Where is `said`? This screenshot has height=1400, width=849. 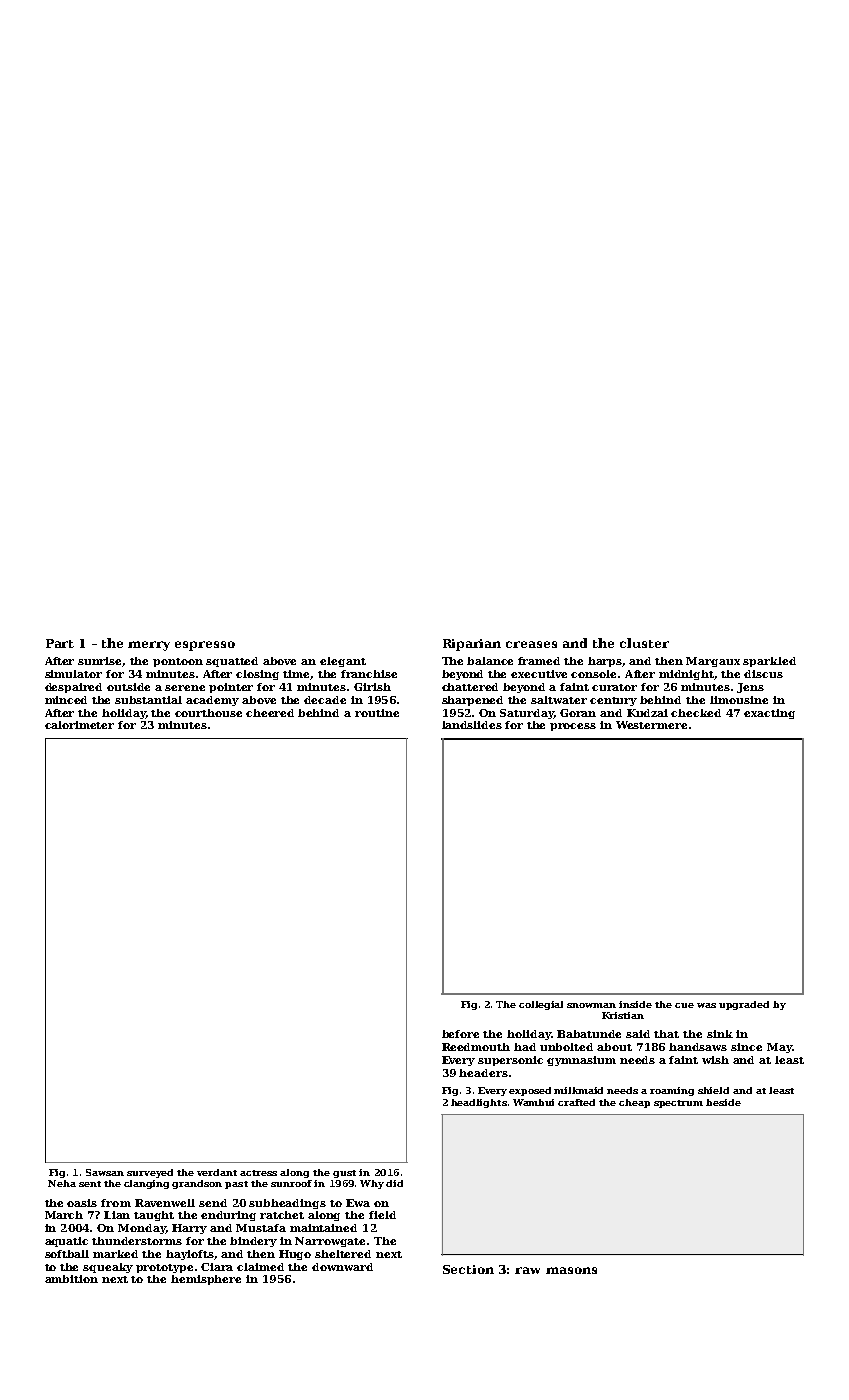 said is located at coordinates (638, 1034).
